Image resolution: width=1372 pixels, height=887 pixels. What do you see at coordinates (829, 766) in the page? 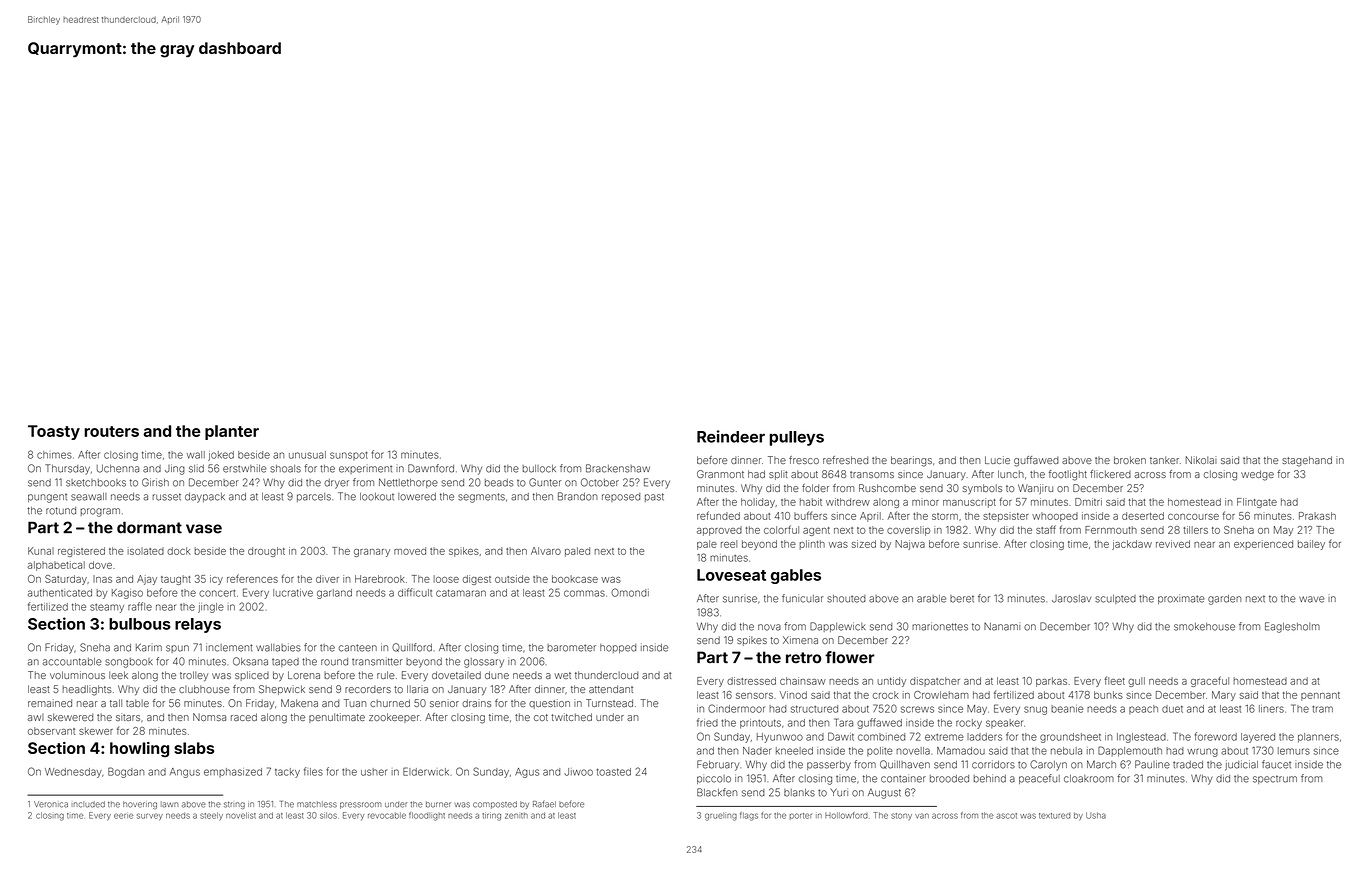
I see `passerby` at bounding box center [829, 766].
